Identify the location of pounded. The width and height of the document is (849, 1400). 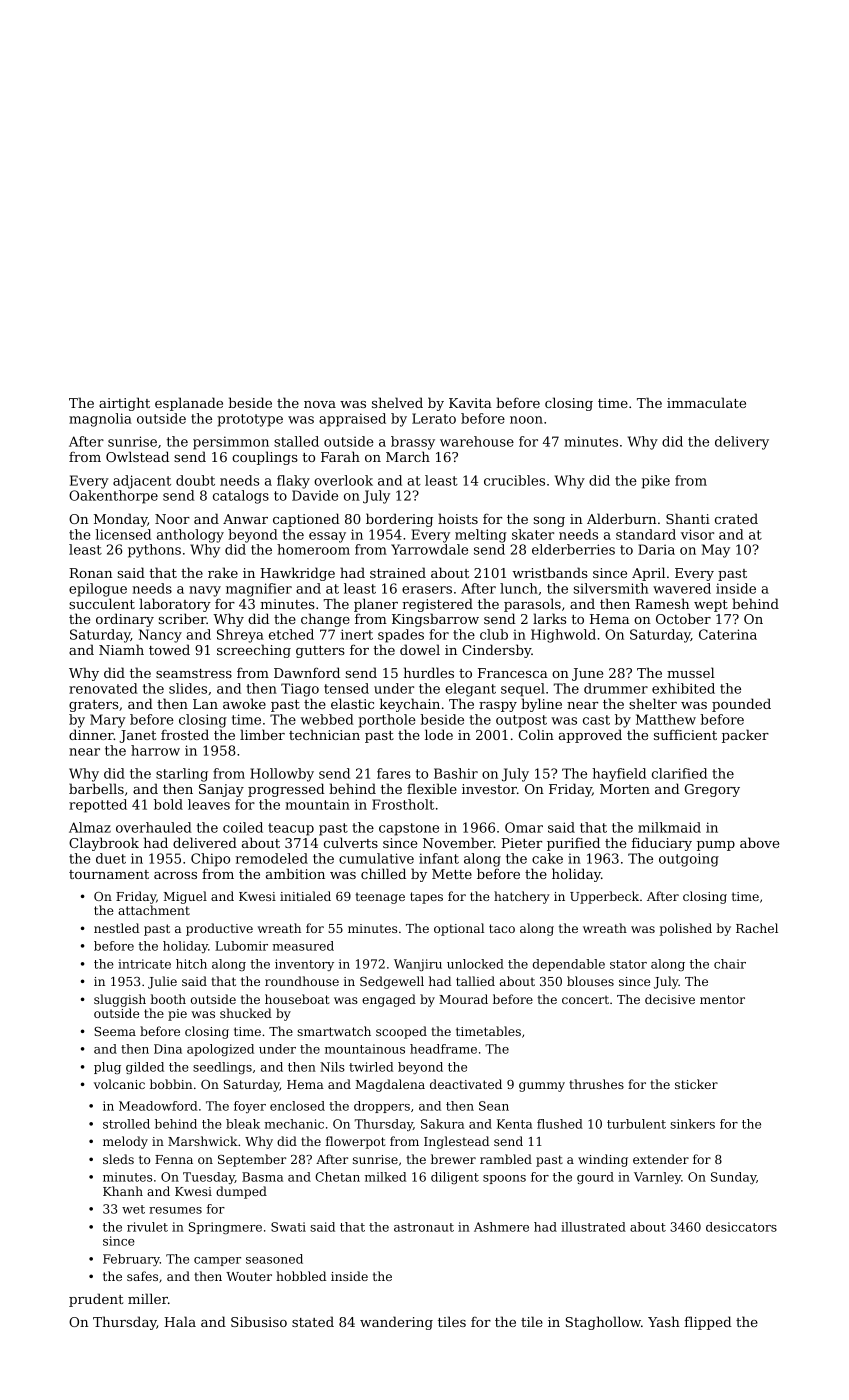
(741, 705).
